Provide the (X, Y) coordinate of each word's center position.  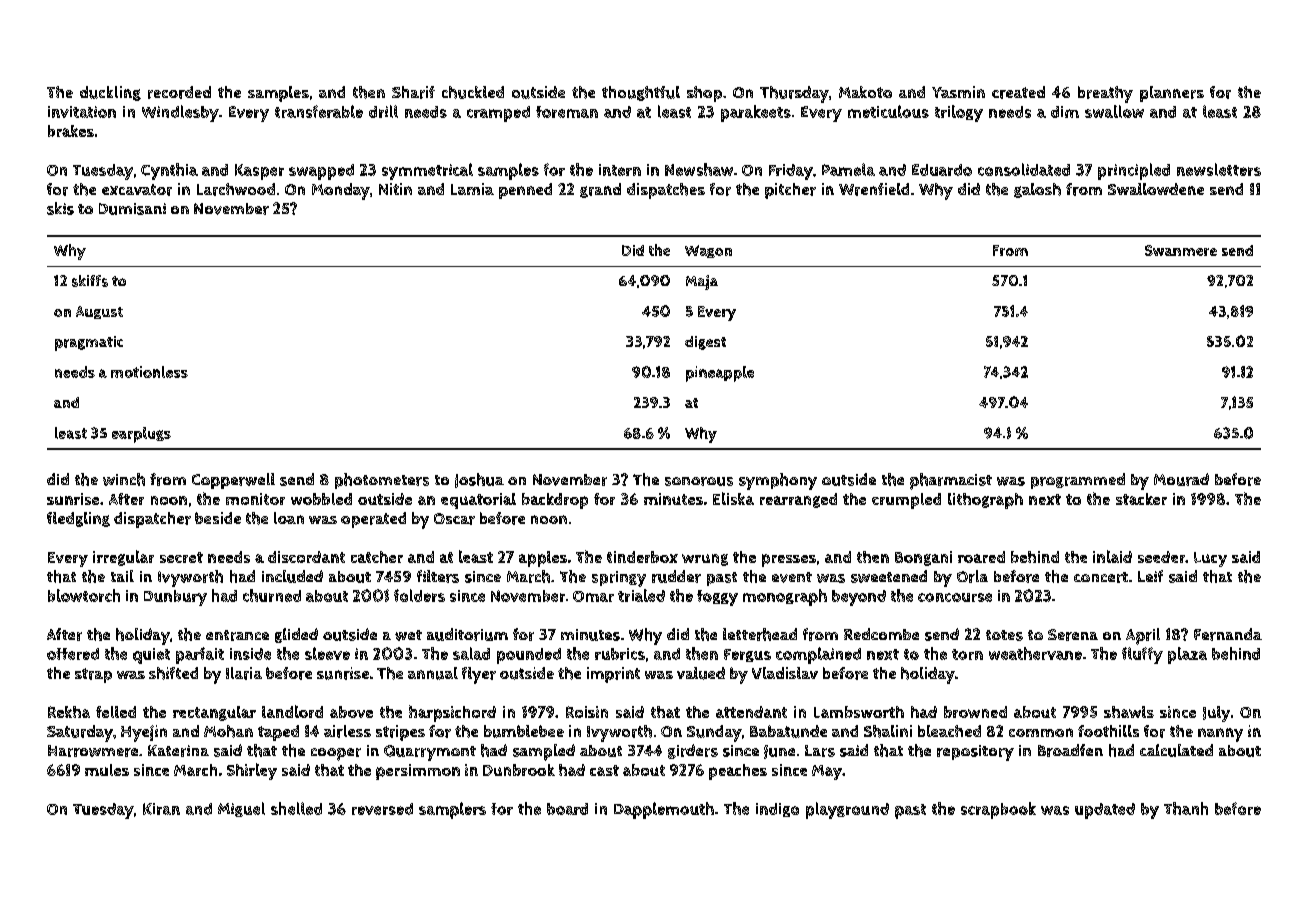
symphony (778, 481)
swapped (321, 172)
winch (124, 479)
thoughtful (641, 93)
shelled (296, 808)
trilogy (959, 113)
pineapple (720, 374)
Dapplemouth (664, 810)
